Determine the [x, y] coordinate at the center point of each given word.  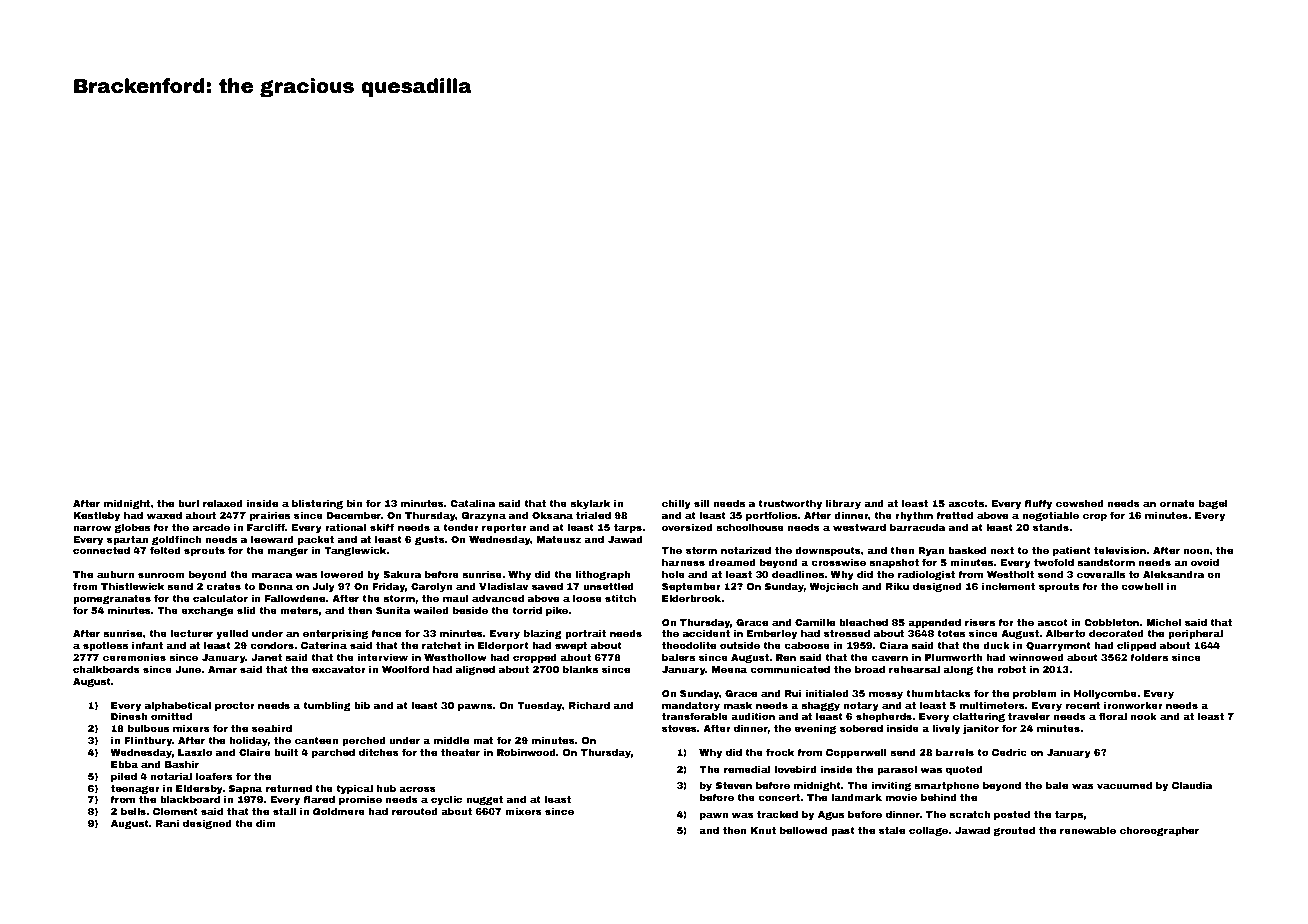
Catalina [473, 503]
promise [360, 800]
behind [939, 797]
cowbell [1142, 586]
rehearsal [914, 669]
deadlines [798, 574]
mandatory [691, 706]
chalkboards [106, 669]
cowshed [1080, 503]
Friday [388, 587]
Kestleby [96, 516]
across [417, 789]
